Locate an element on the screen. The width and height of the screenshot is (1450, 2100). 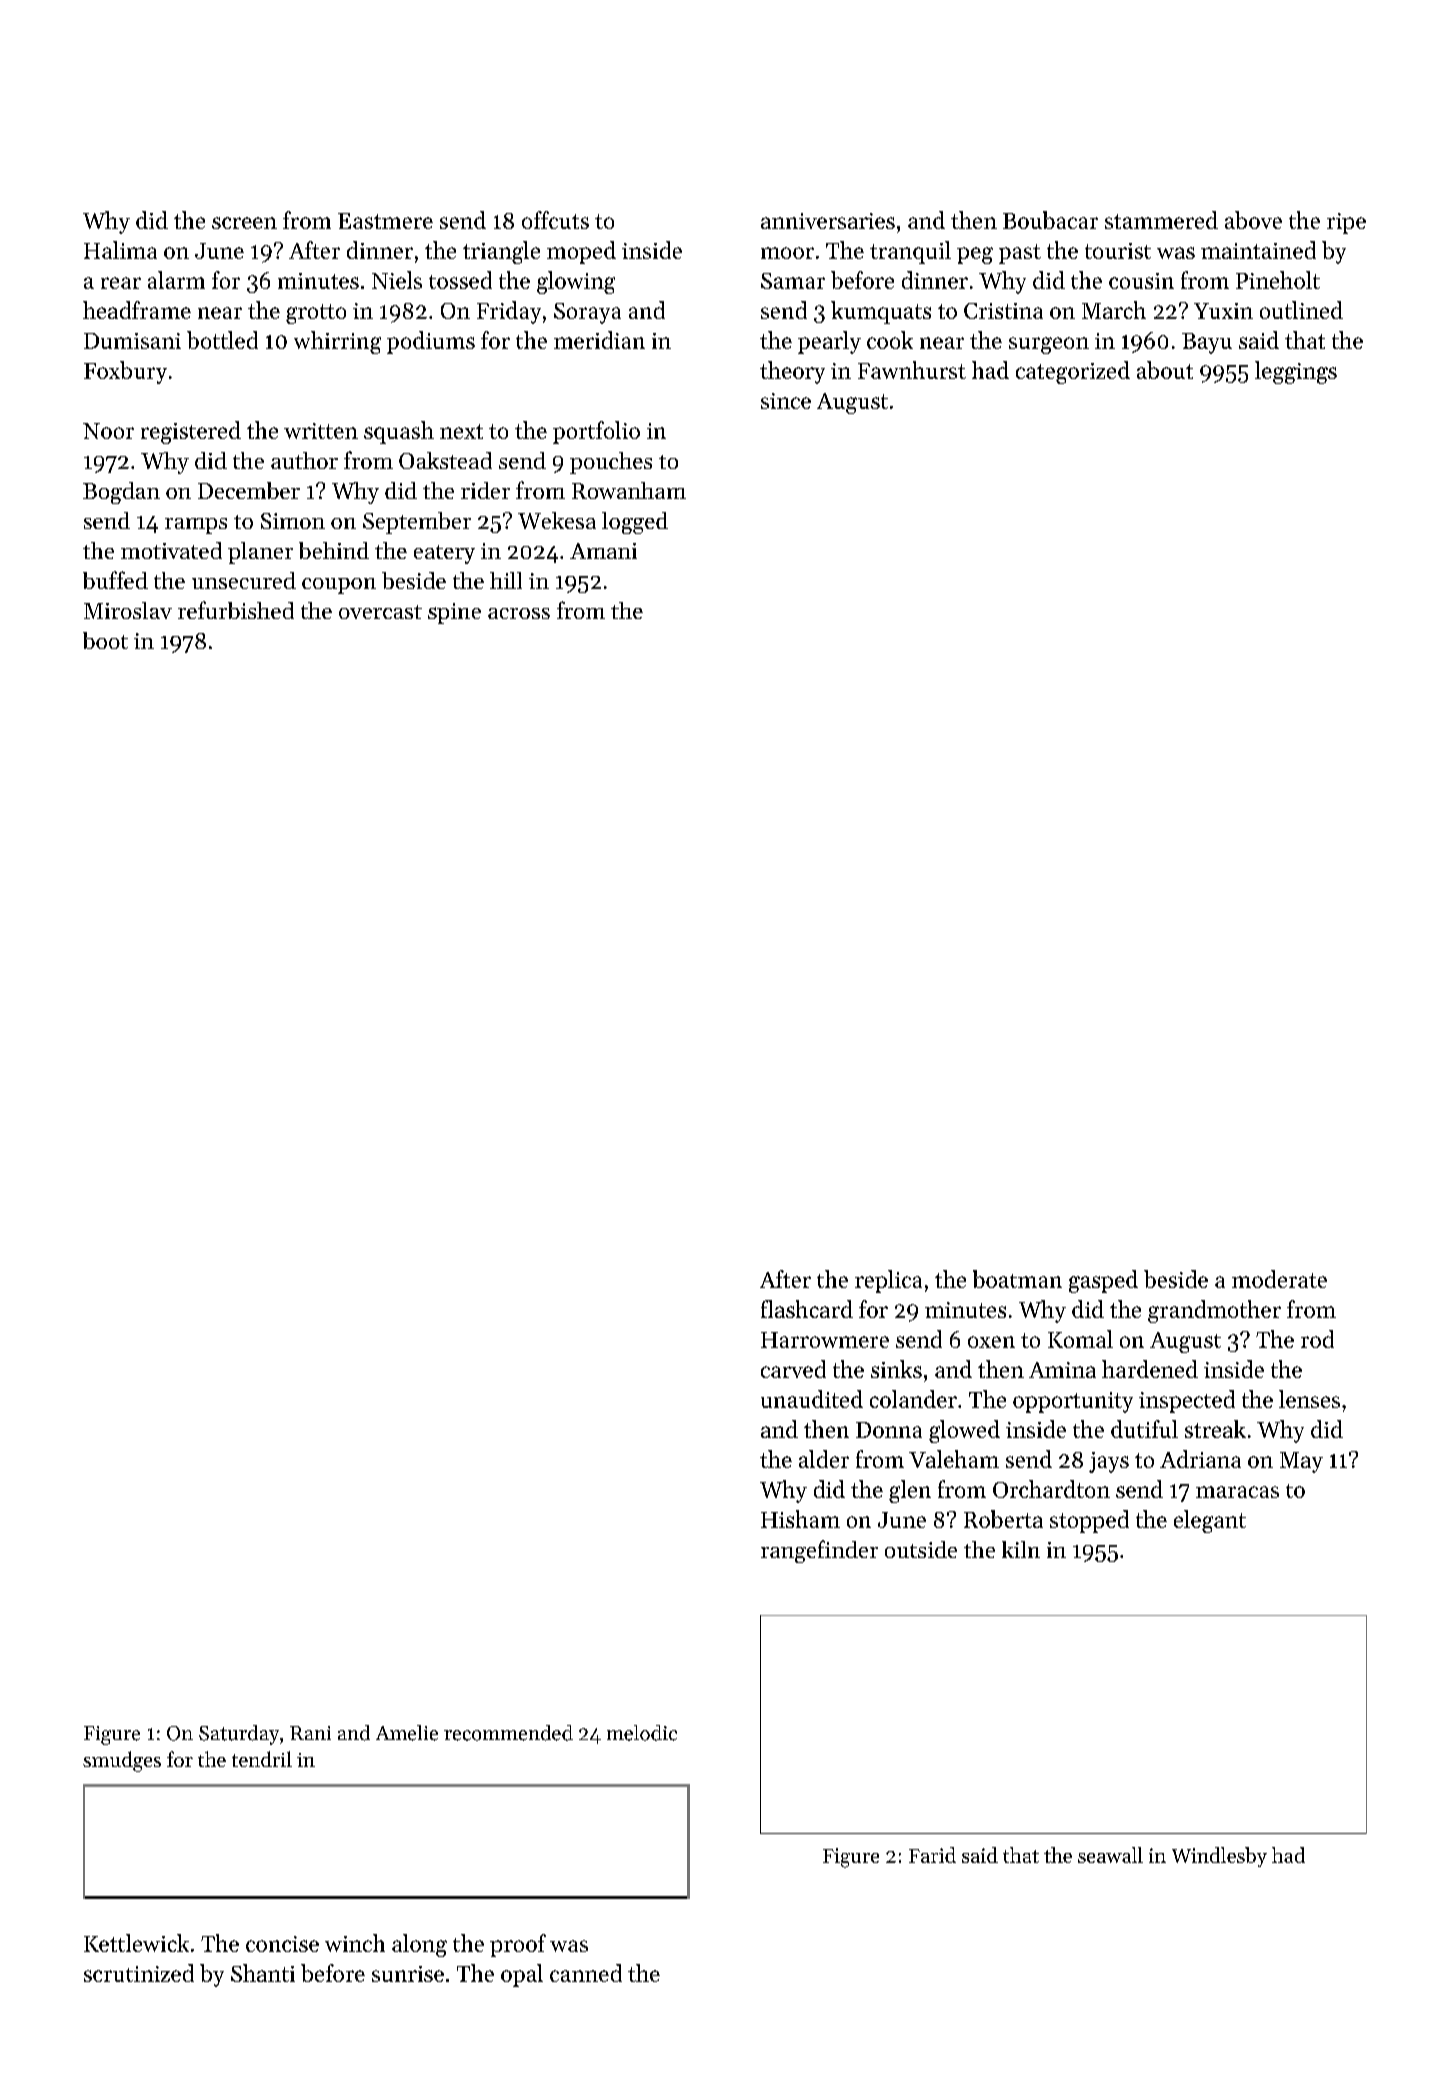
Amani is located at coordinates (603, 551).
